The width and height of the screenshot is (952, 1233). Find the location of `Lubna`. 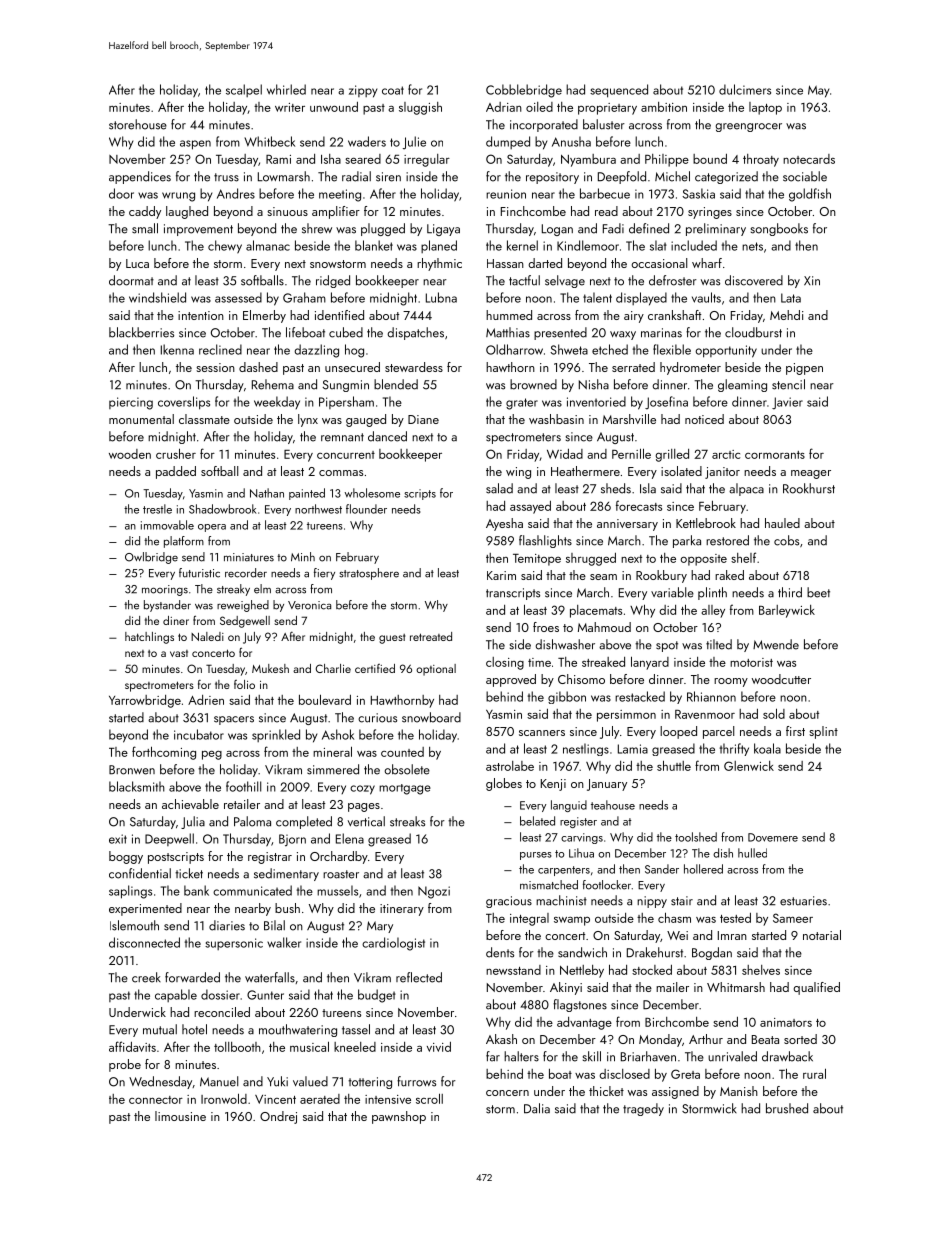

Lubna is located at coordinates (441, 297).
